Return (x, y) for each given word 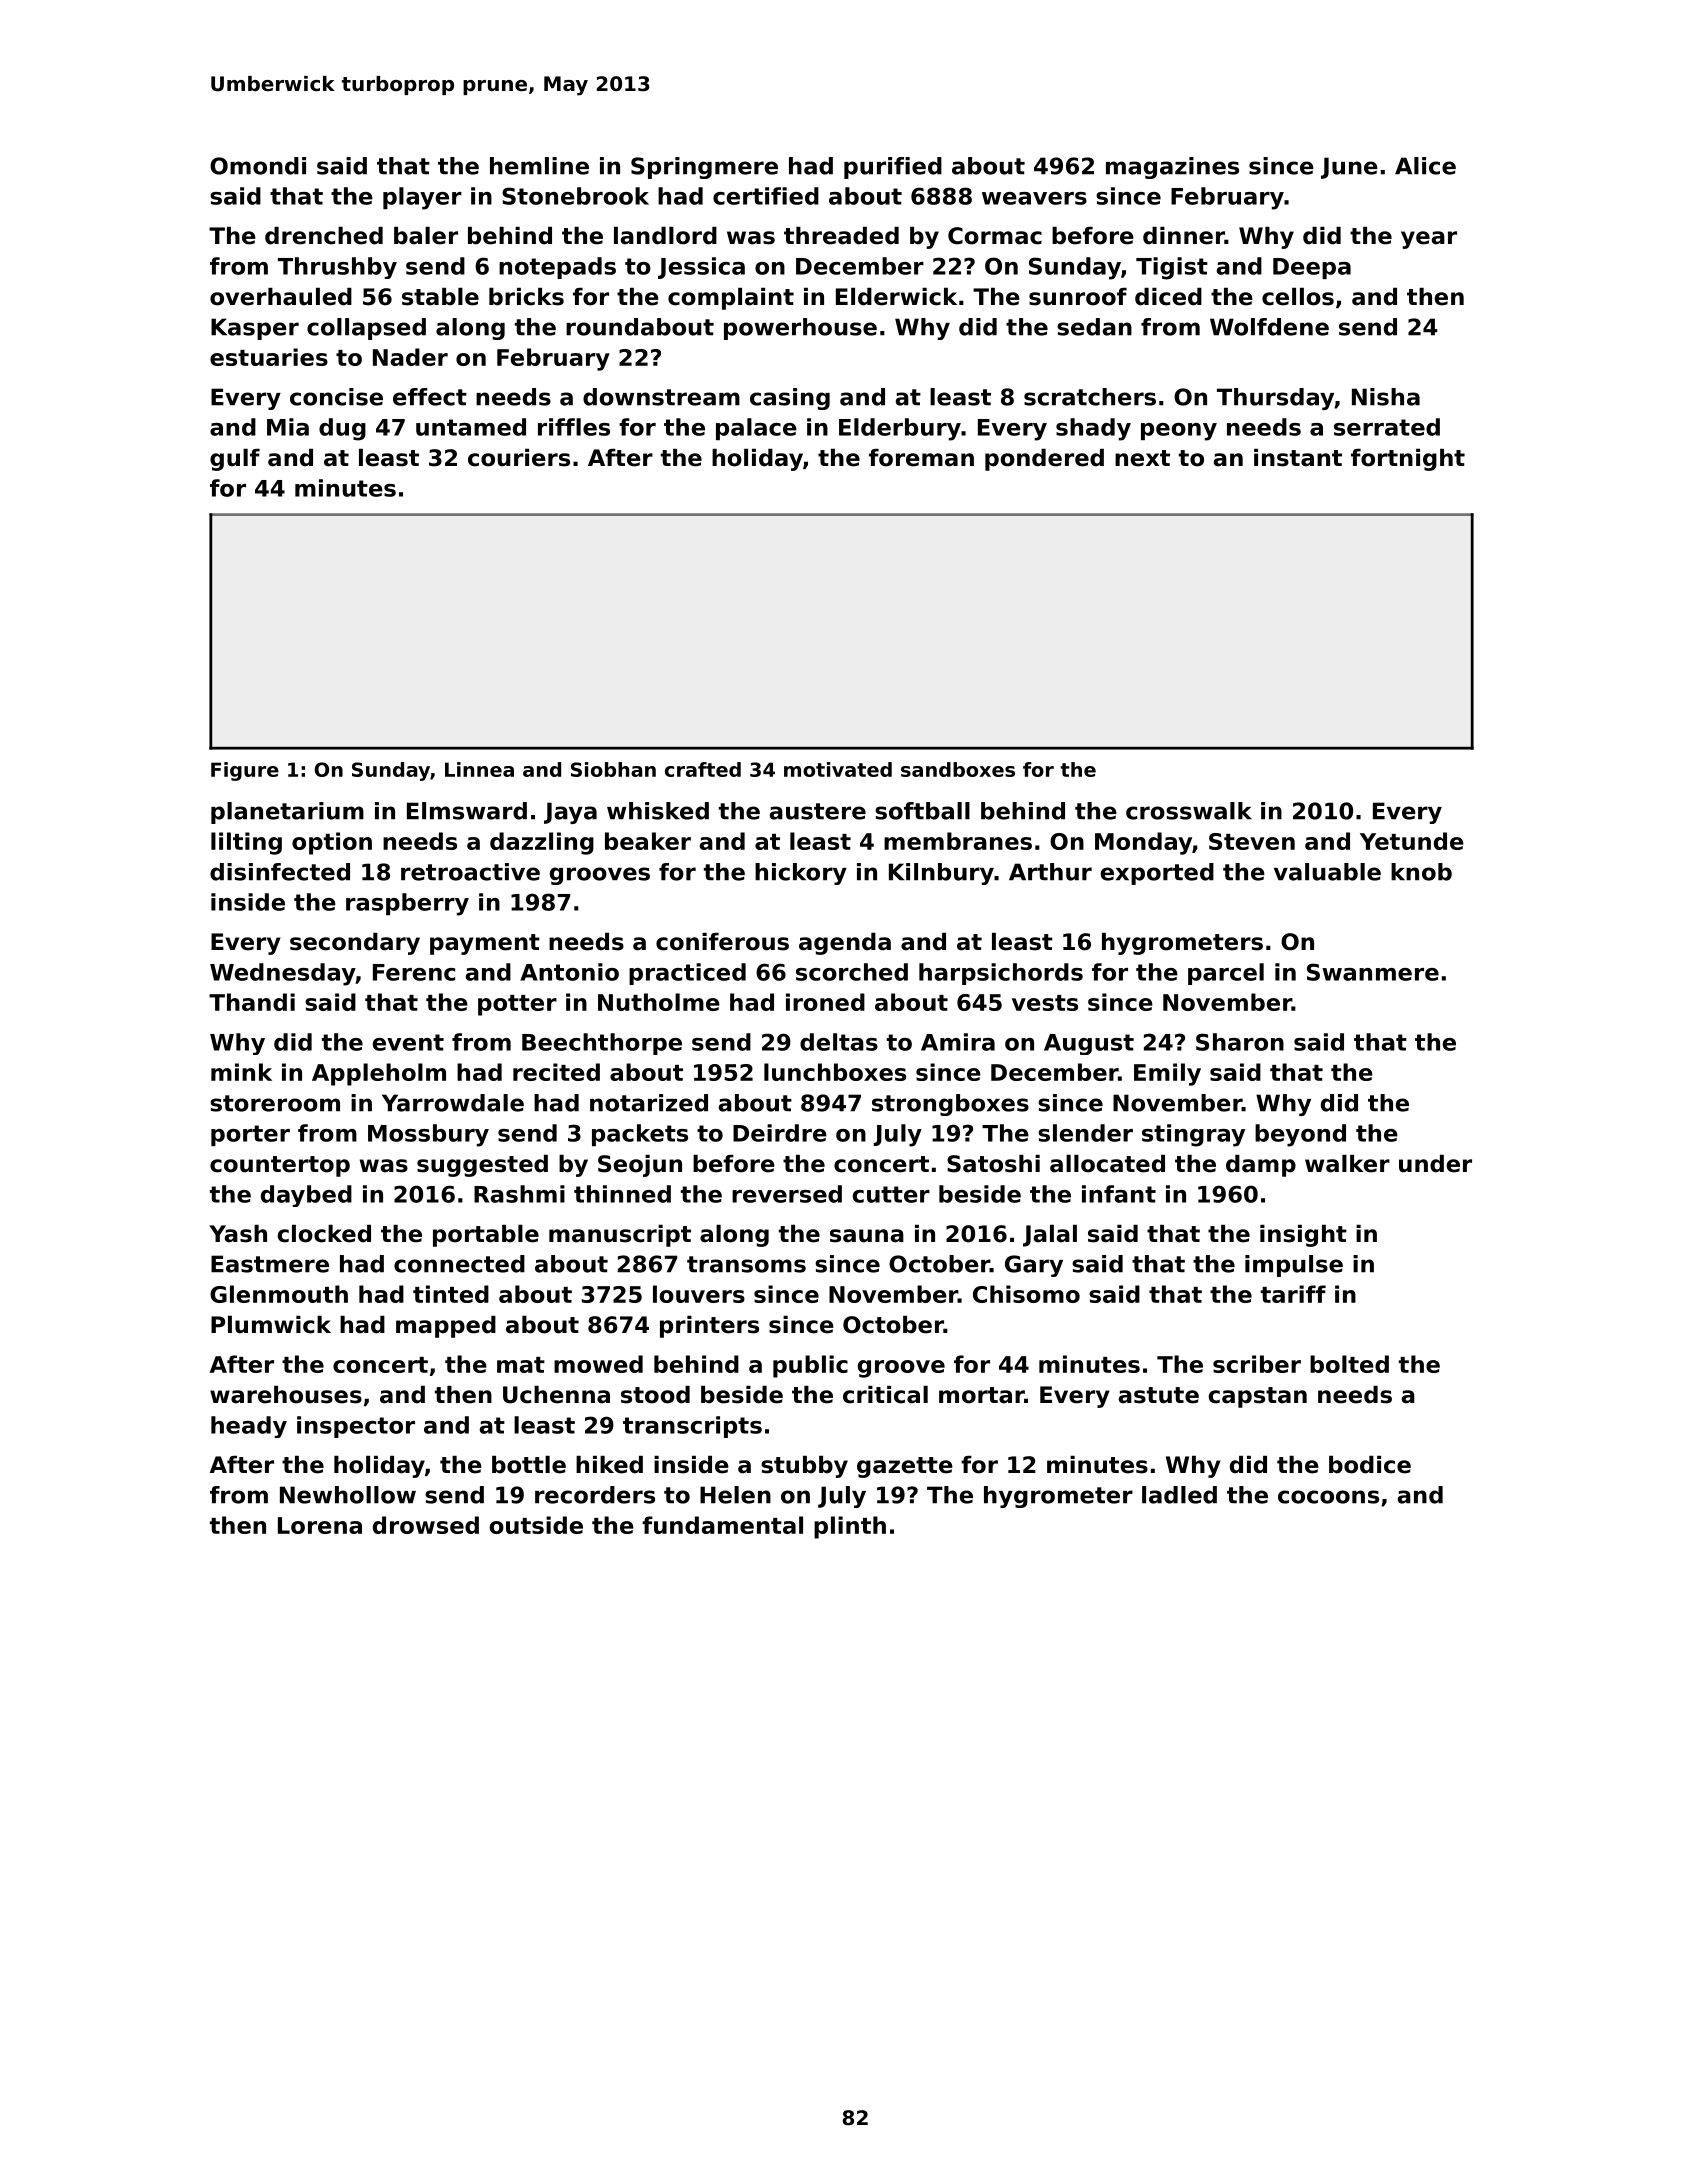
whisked (658, 811)
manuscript (620, 1236)
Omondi (258, 166)
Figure (245, 771)
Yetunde (1412, 841)
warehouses (286, 1395)
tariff (1293, 1294)
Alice (1425, 166)
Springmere (704, 168)
